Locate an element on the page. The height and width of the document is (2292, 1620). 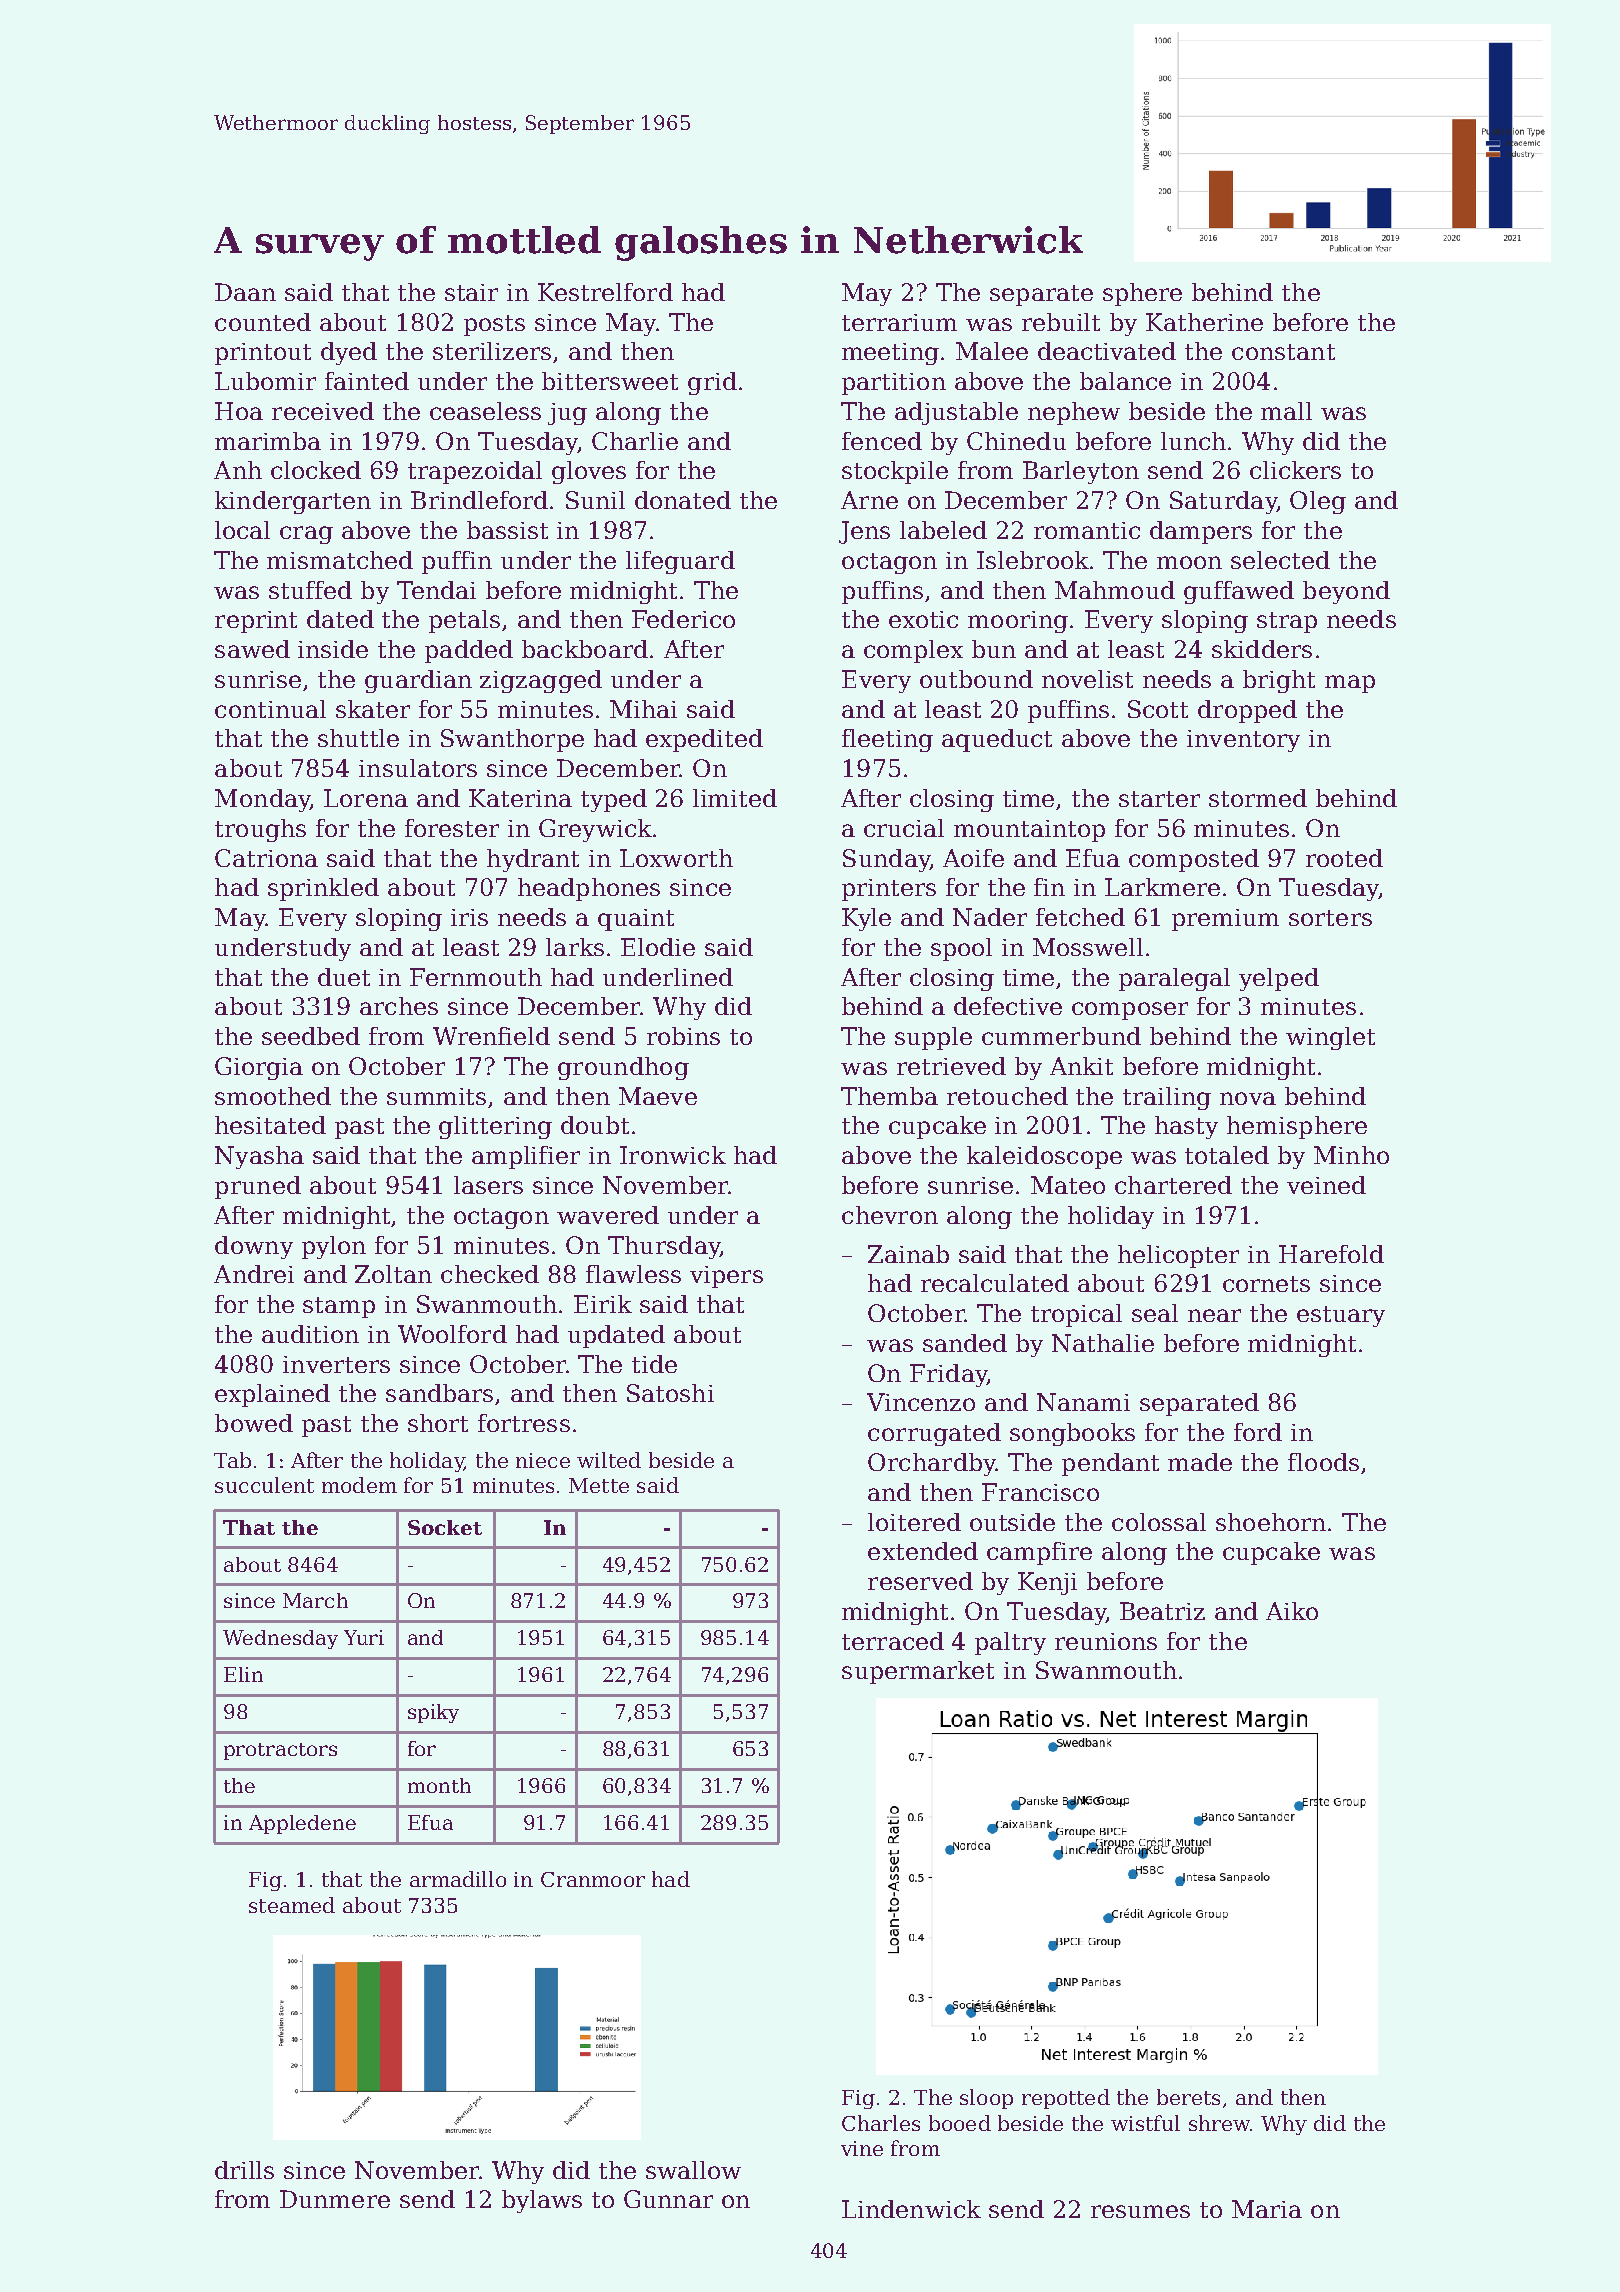
wavered is located at coordinates (608, 1215).
